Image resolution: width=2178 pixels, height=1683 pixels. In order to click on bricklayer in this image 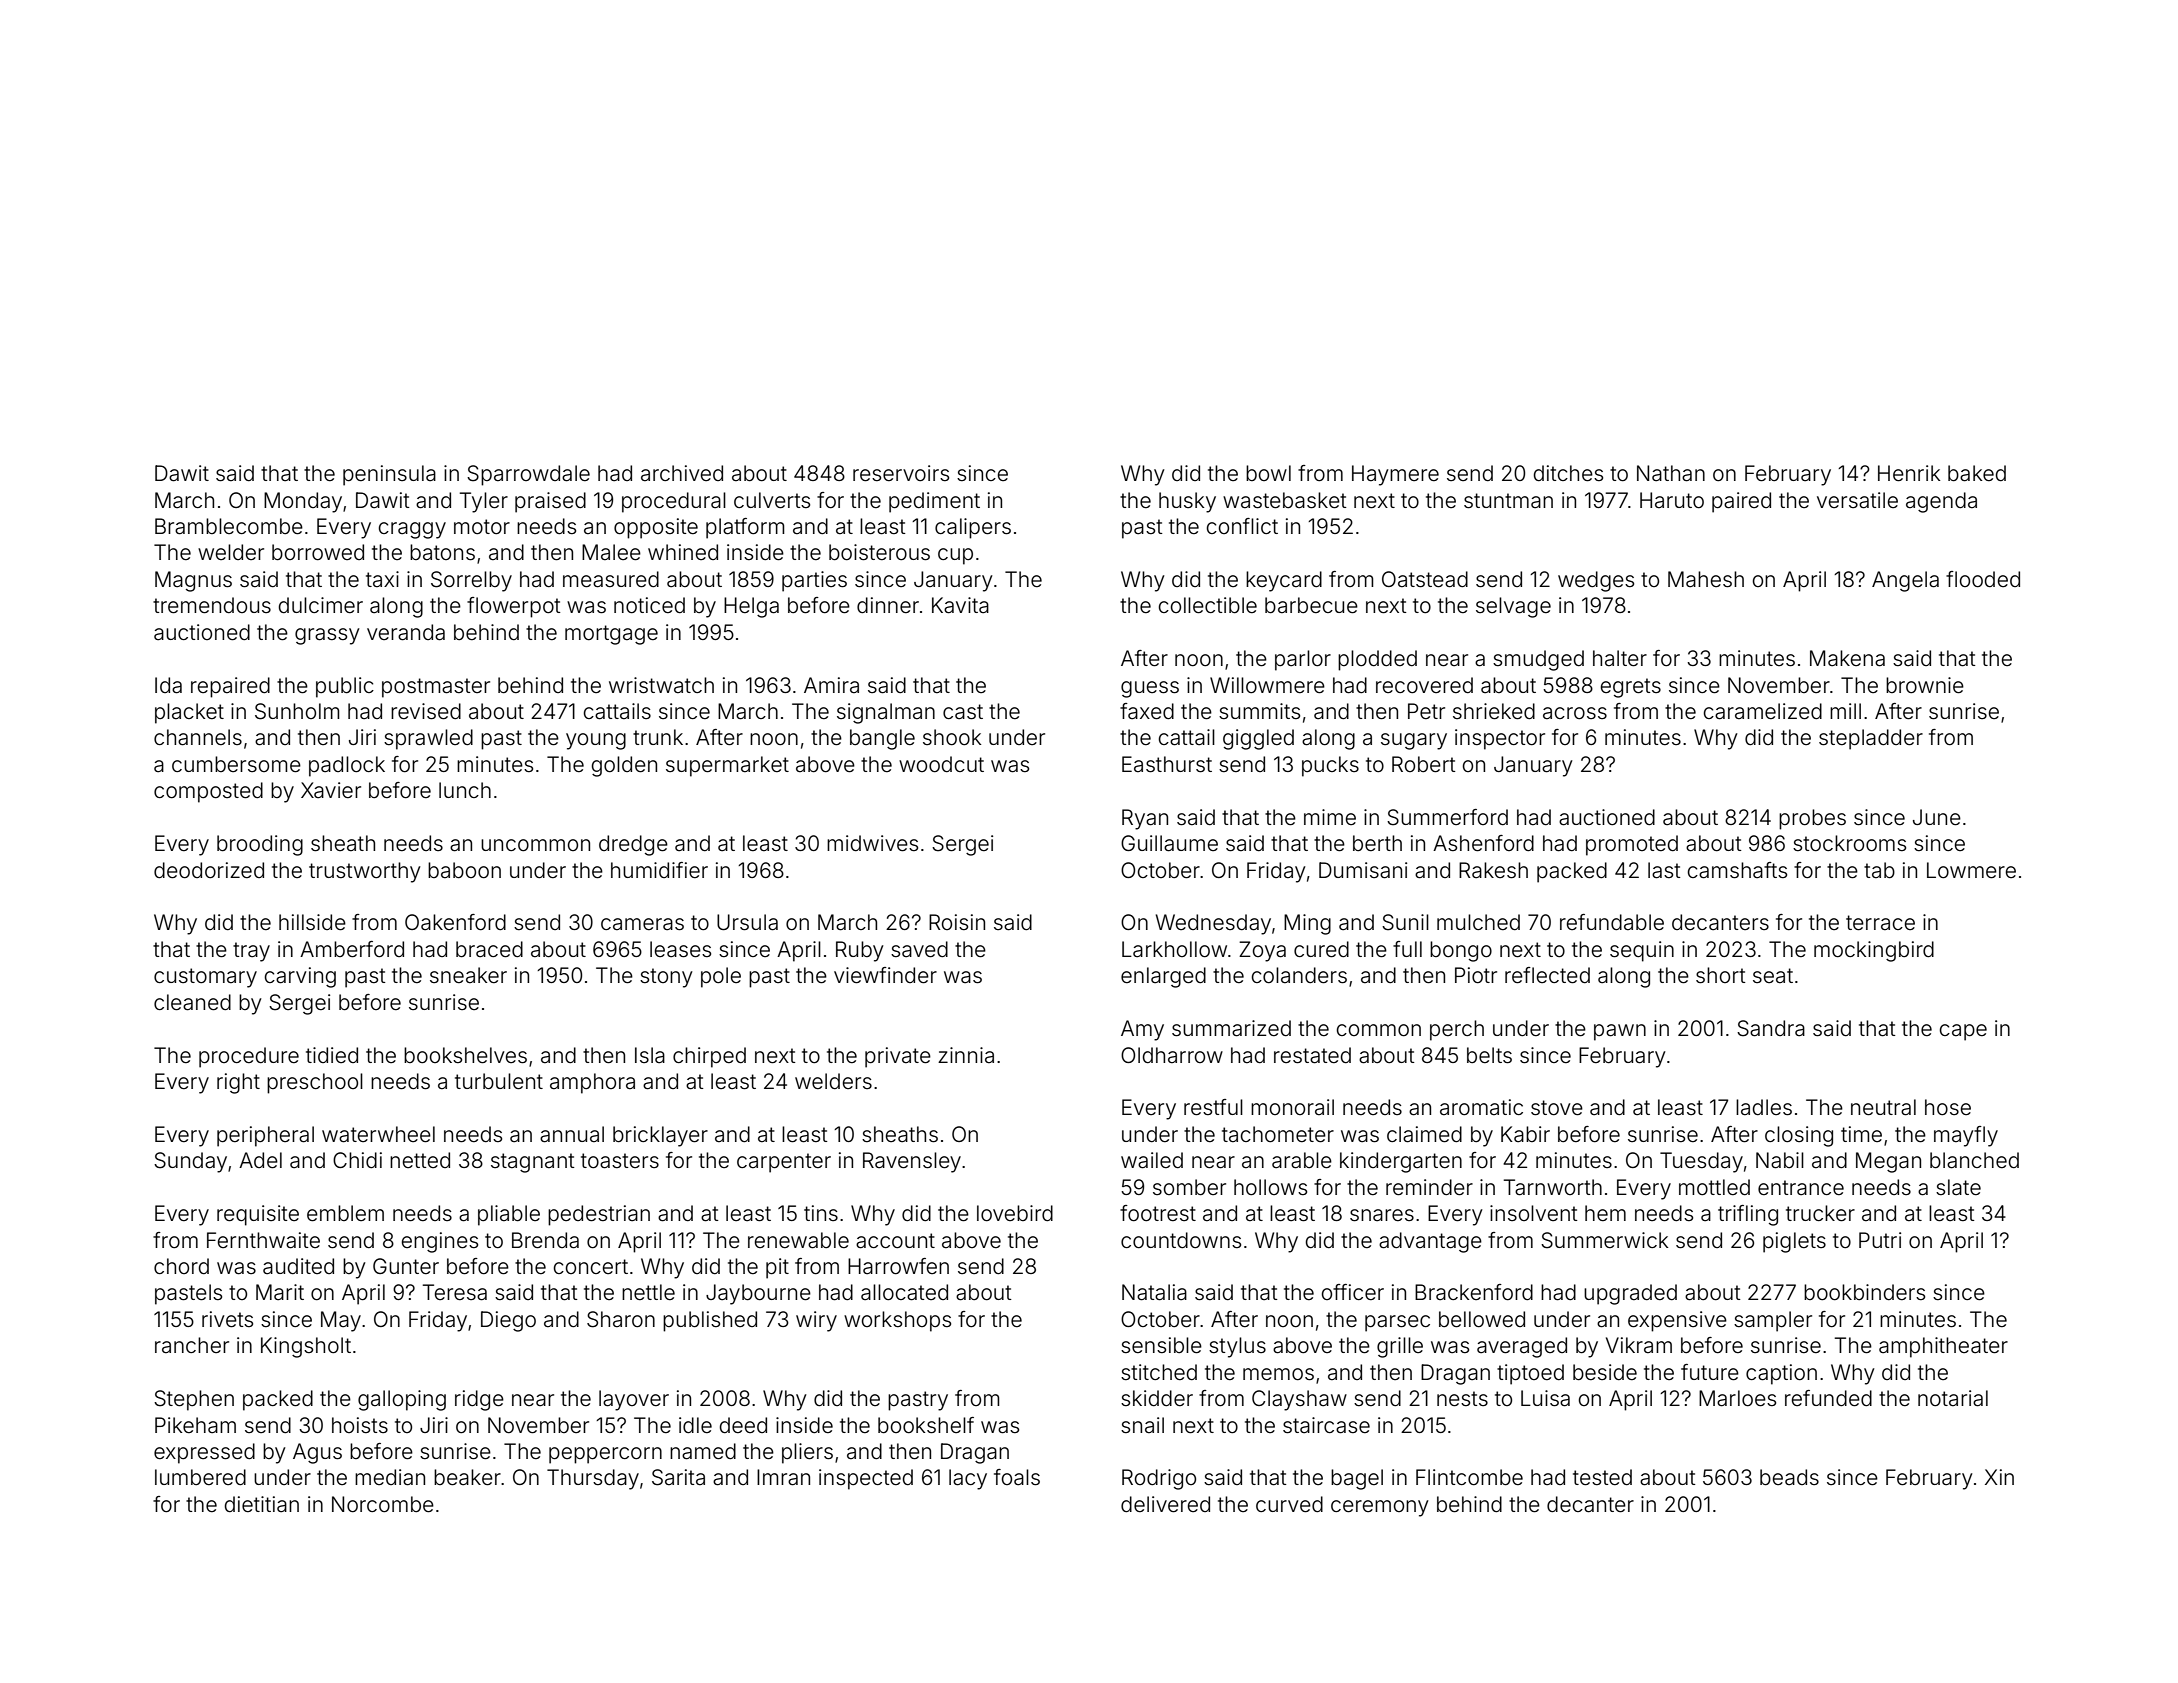, I will do `click(660, 1136)`.
